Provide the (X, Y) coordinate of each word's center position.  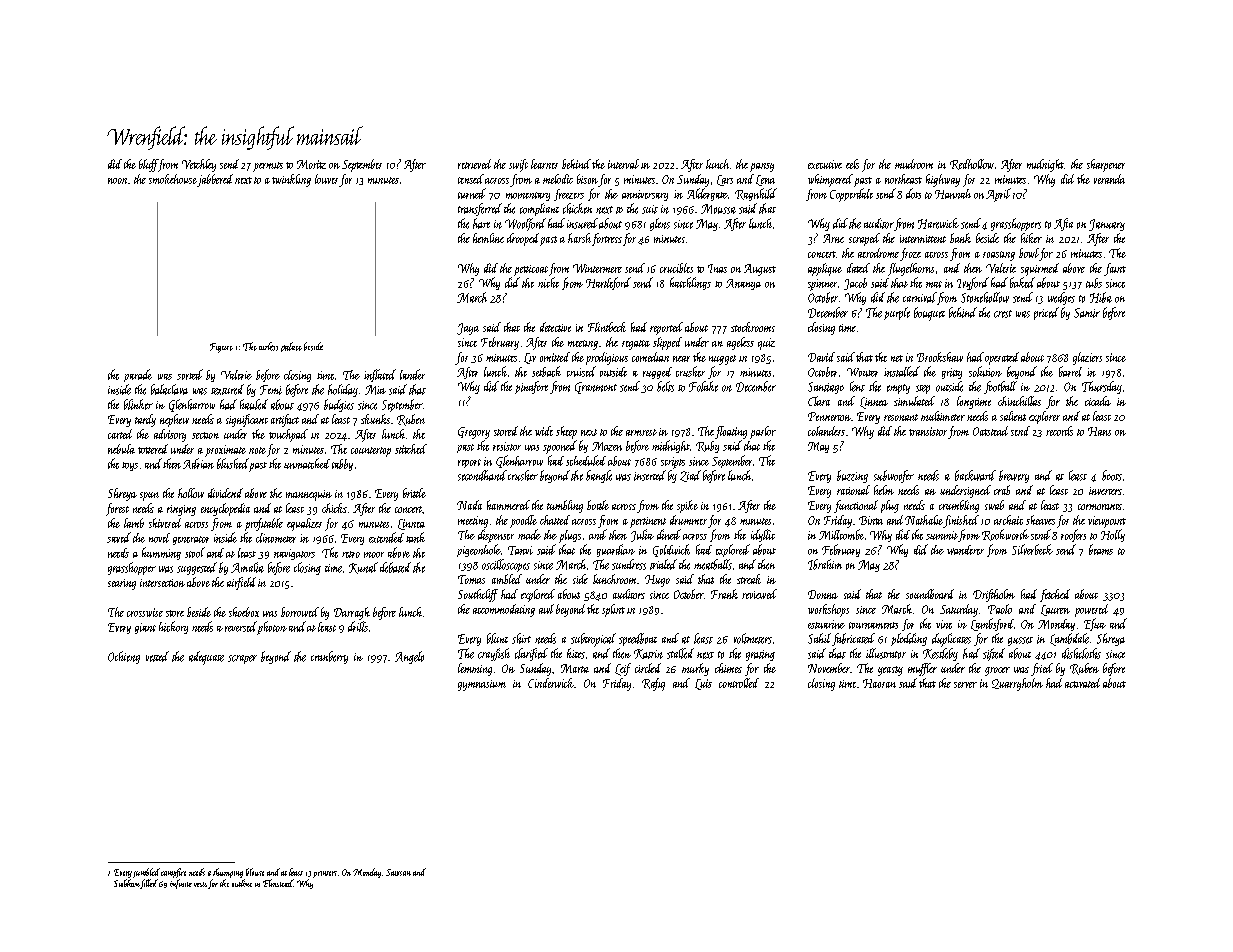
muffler (922, 669)
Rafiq (653, 684)
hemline (488, 238)
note (257, 450)
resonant (901, 417)
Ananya (743, 284)
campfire (173, 873)
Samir (1087, 313)
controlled (739, 683)
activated (1082, 683)
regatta (636, 345)
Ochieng (124, 657)
